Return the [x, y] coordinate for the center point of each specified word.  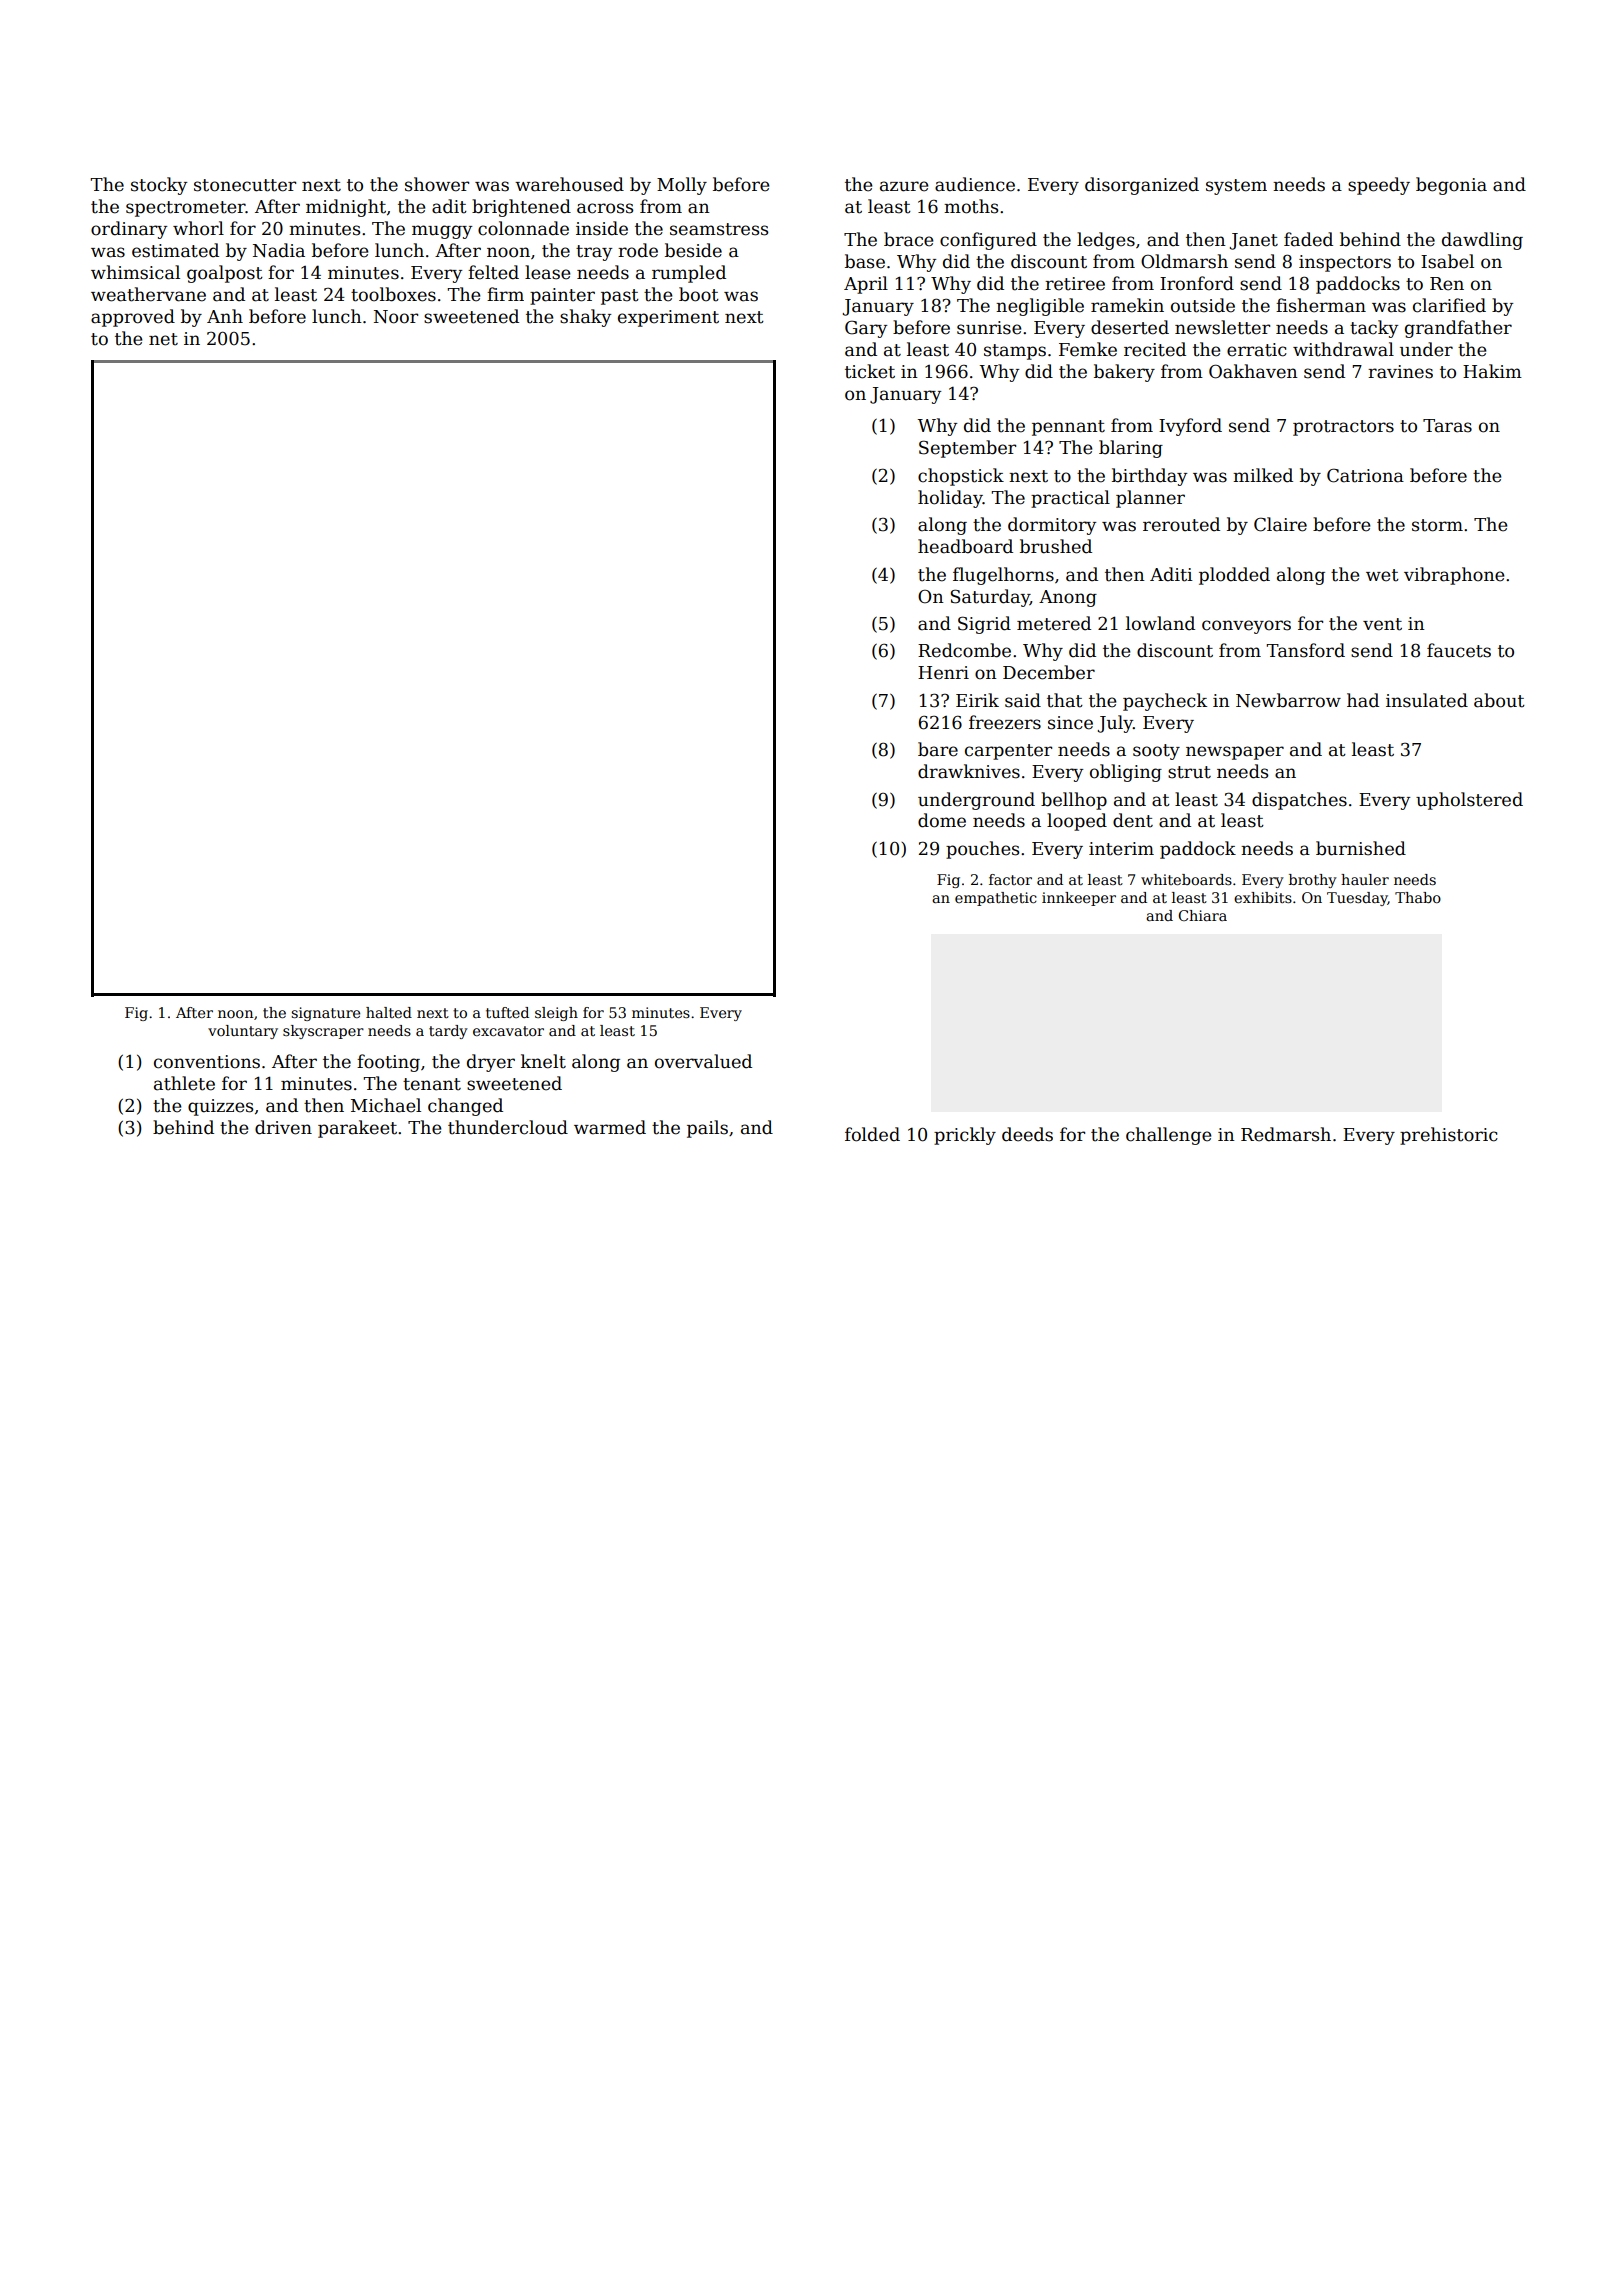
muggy [442, 232]
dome [942, 820]
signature [325, 1014]
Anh [225, 316]
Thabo [1418, 897]
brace [908, 239]
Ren [1447, 284]
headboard [965, 546]
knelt [543, 1061]
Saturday [990, 598]
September [967, 449]
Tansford [1305, 650]
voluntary [243, 1032]
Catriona [1365, 475]
